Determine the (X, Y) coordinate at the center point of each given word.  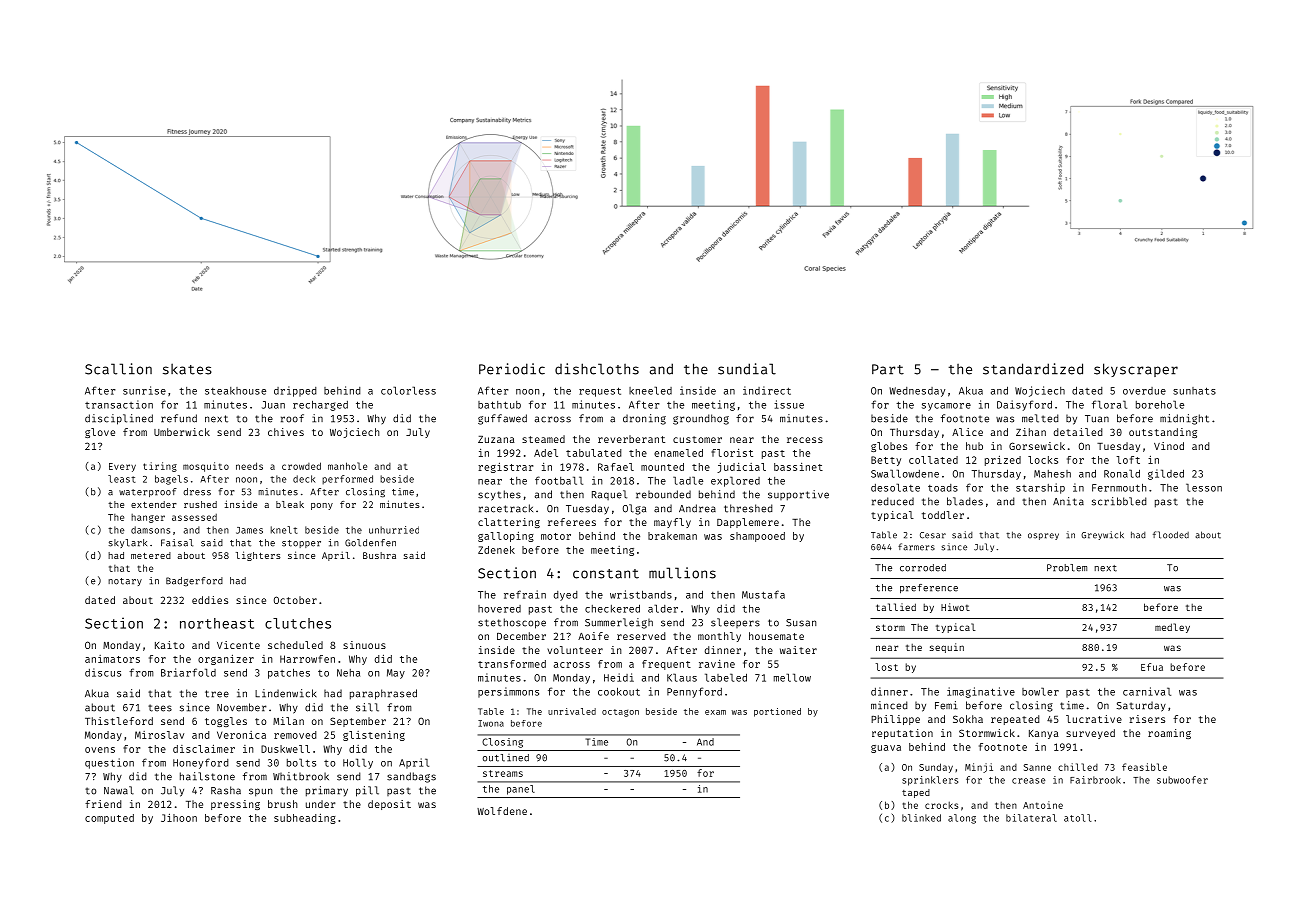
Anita (1068, 501)
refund (179, 418)
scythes (499, 495)
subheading (305, 819)
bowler (1040, 691)
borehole (1160, 404)
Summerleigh (619, 623)
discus (103, 672)
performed (347, 480)
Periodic (512, 369)
